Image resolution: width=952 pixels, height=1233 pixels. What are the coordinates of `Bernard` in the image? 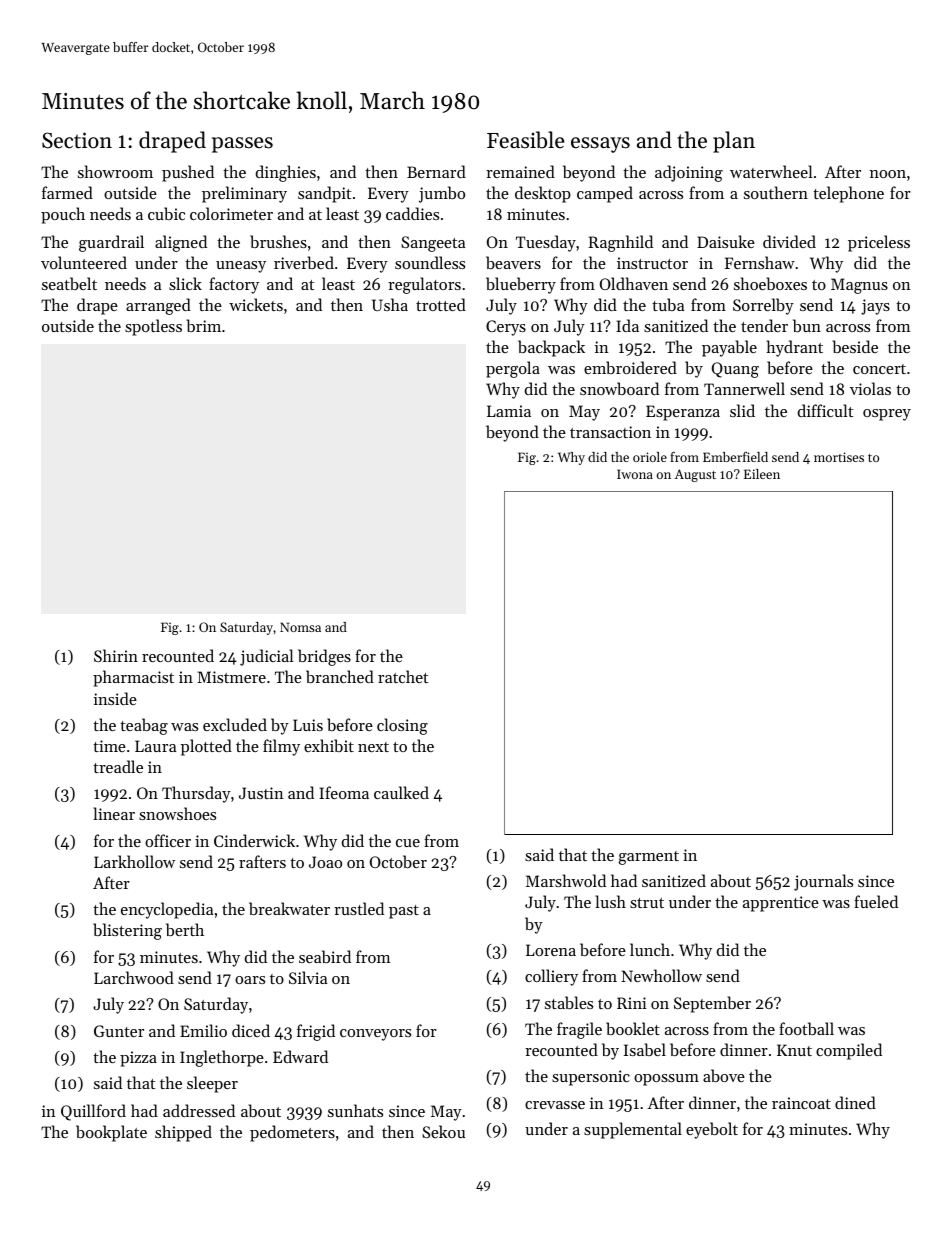 It's located at (436, 171).
